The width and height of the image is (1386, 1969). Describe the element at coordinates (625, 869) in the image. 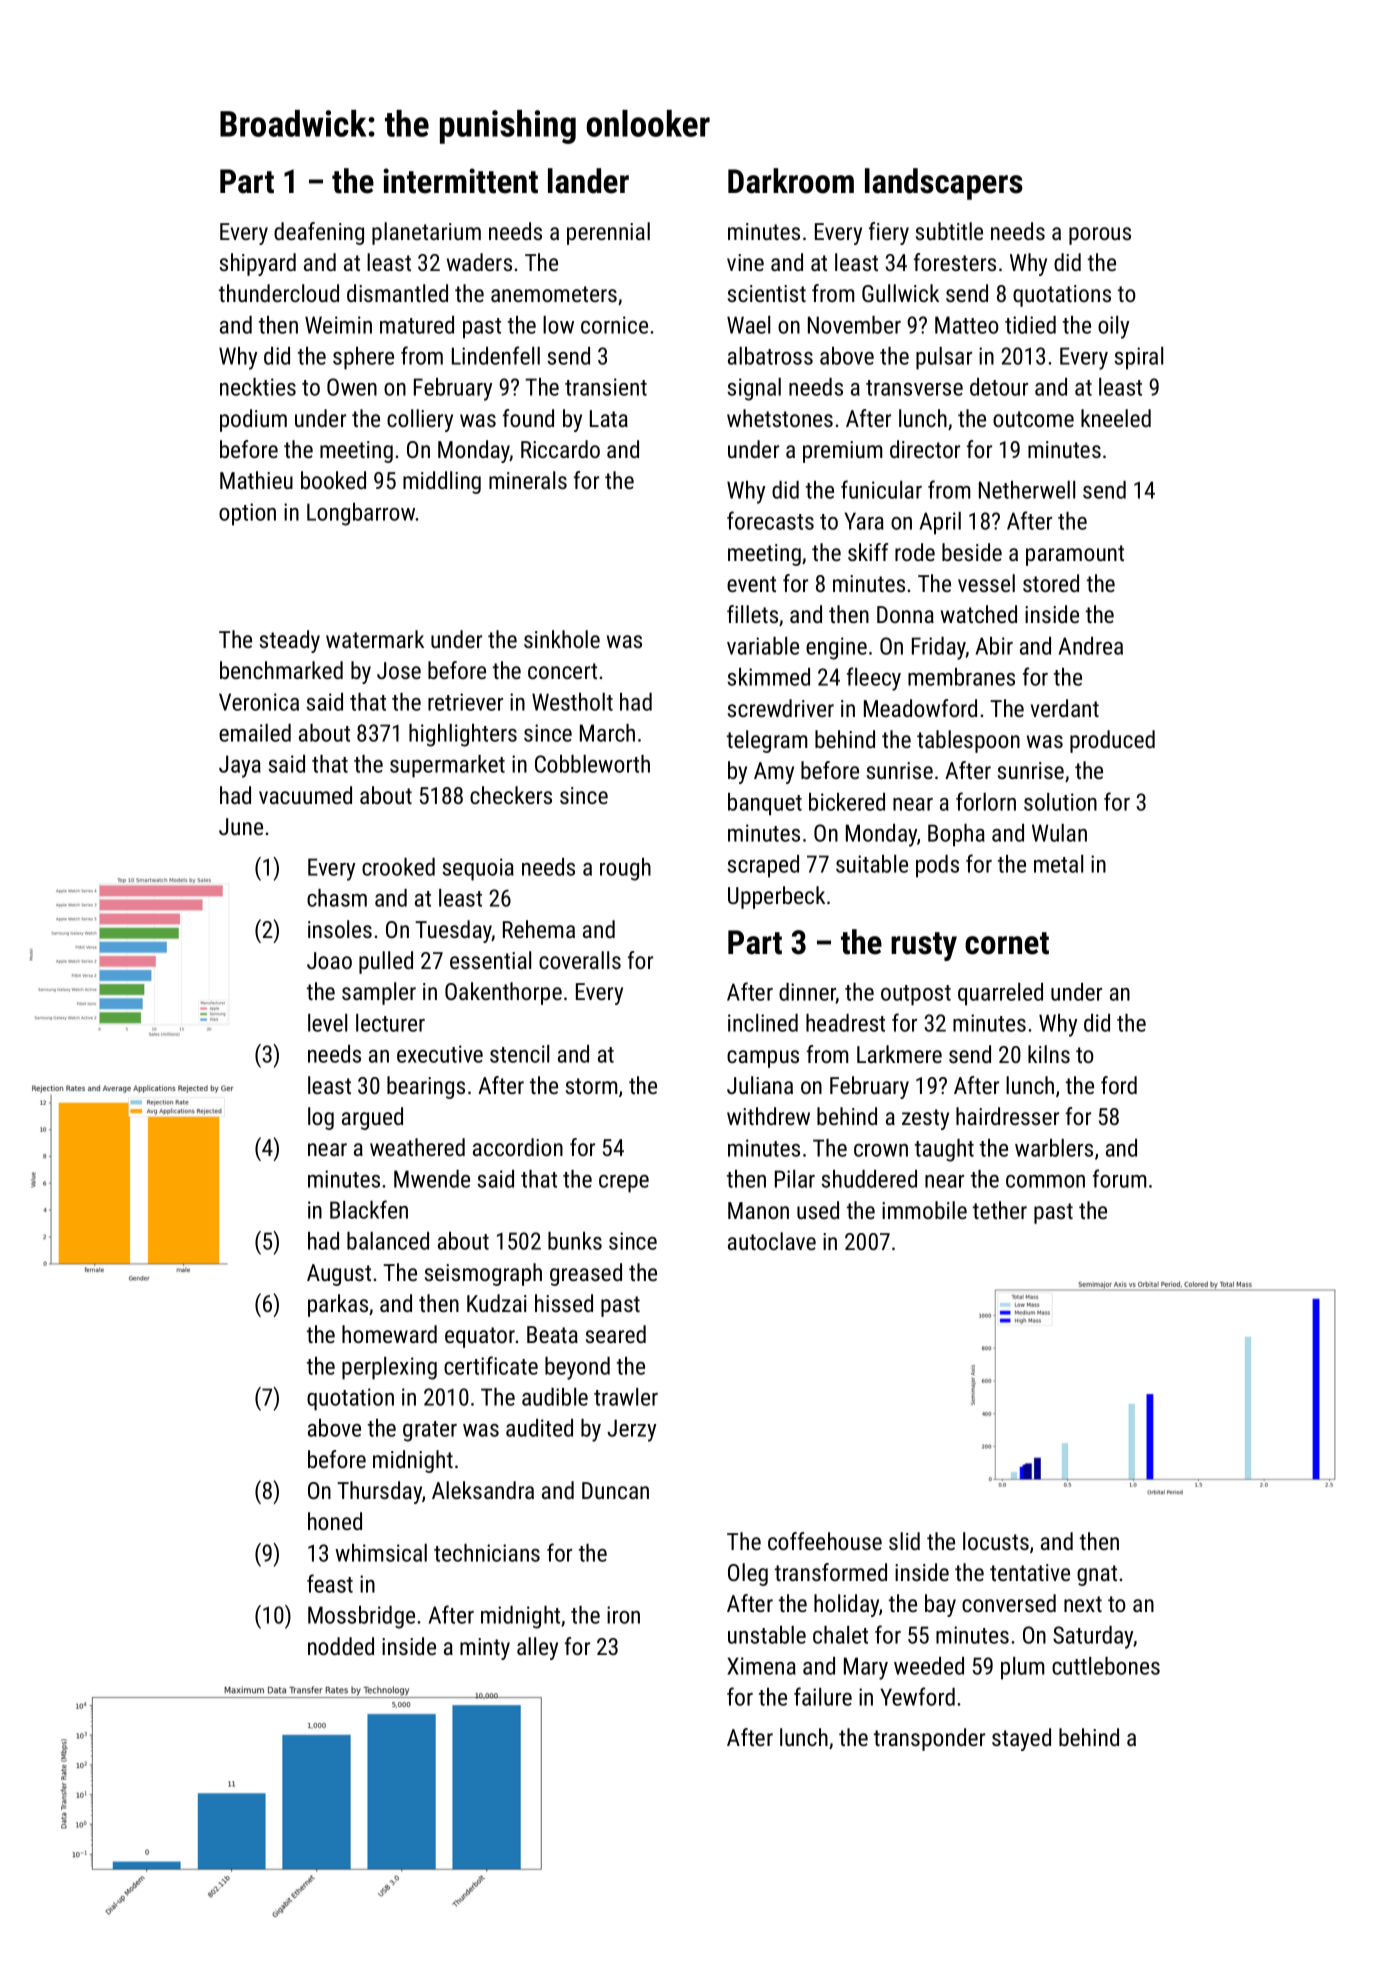

I see `rough` at that location.
